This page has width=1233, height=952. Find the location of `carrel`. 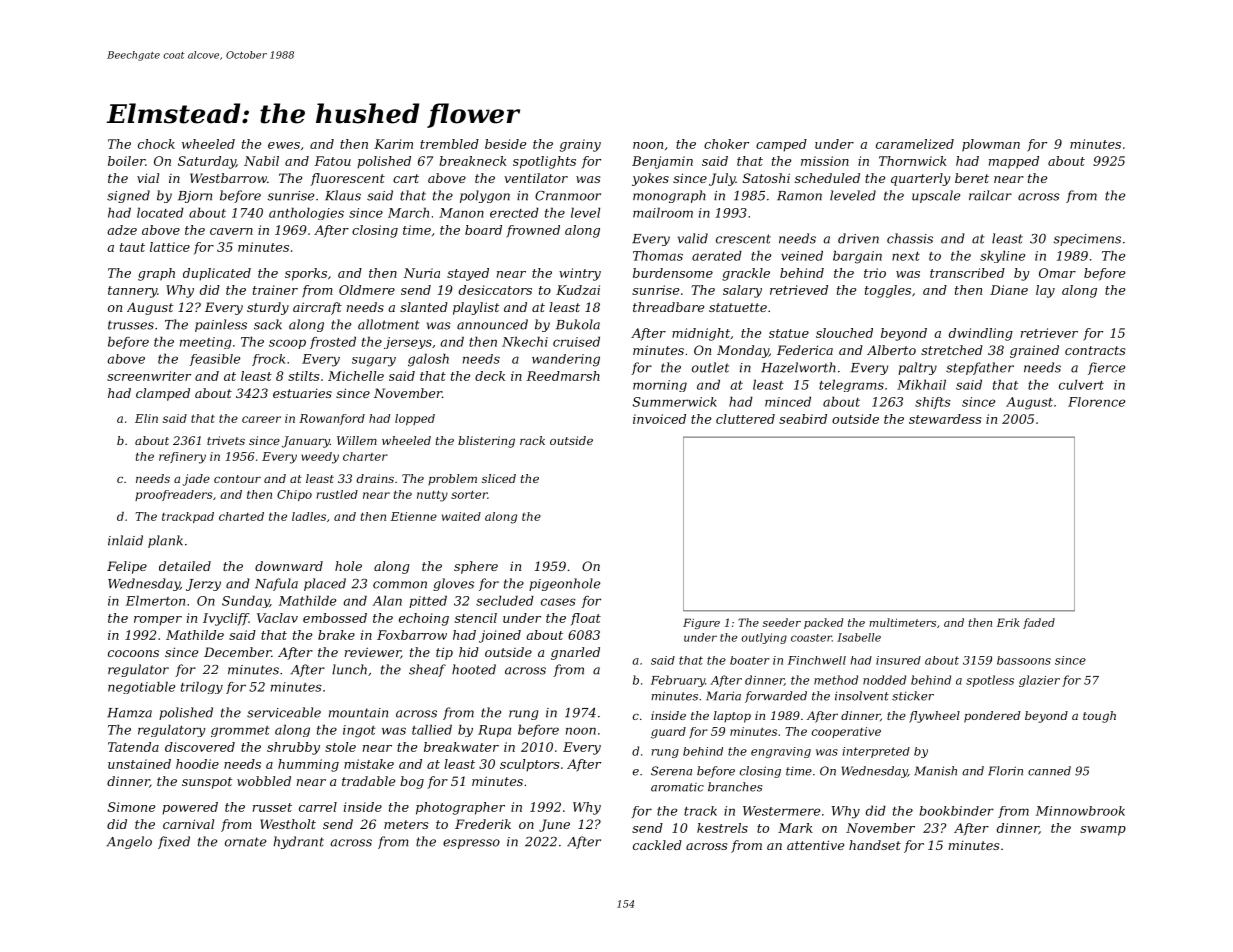

carrel is located at coordinates (318, 807).
